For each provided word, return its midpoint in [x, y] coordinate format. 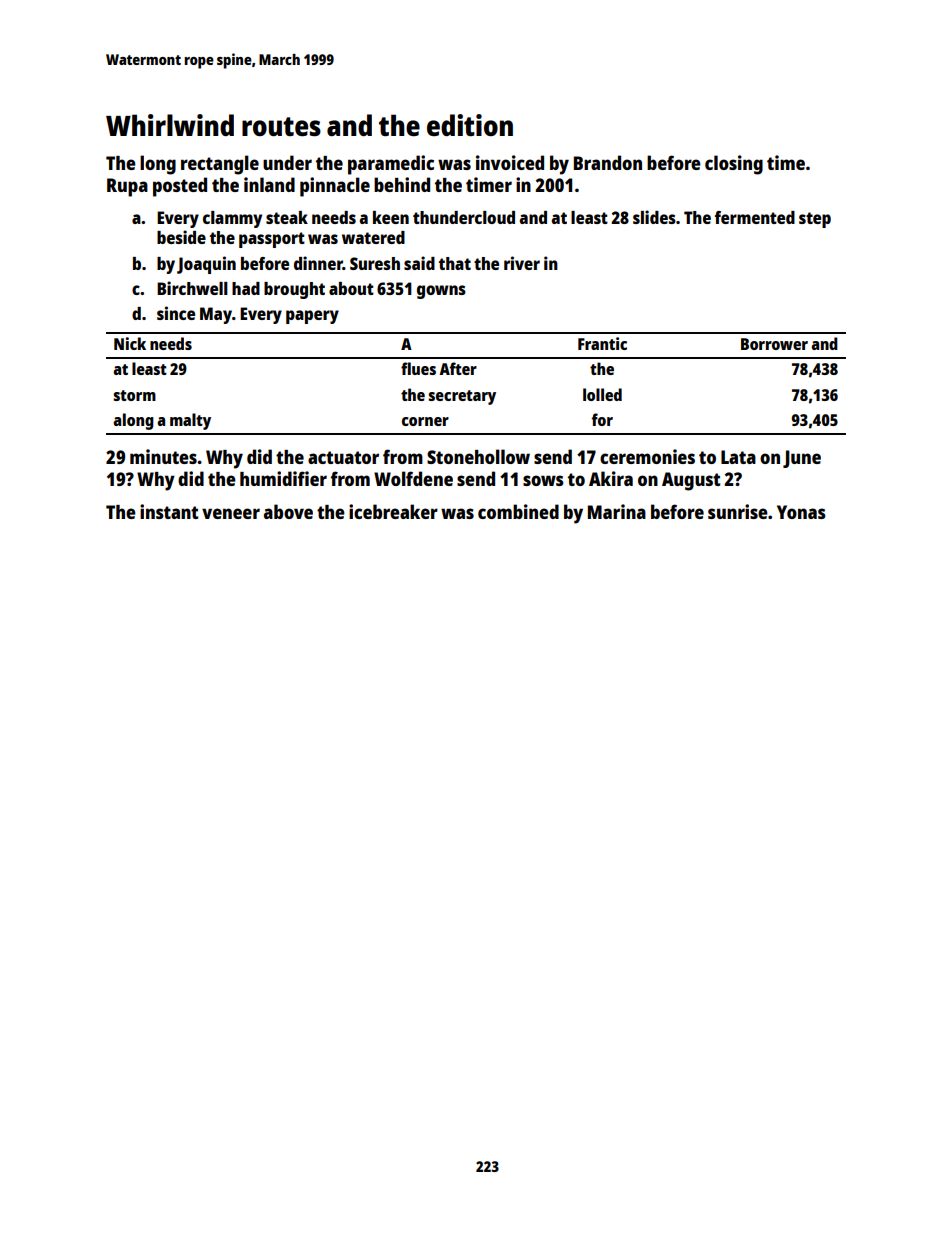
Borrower [774, 344]
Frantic [602, 343]
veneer [231, 513]
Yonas [801, 512]
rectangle [220, 165]
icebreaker [393, 511]
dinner [318, 263]
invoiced [510, 162]
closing [734, 165]
